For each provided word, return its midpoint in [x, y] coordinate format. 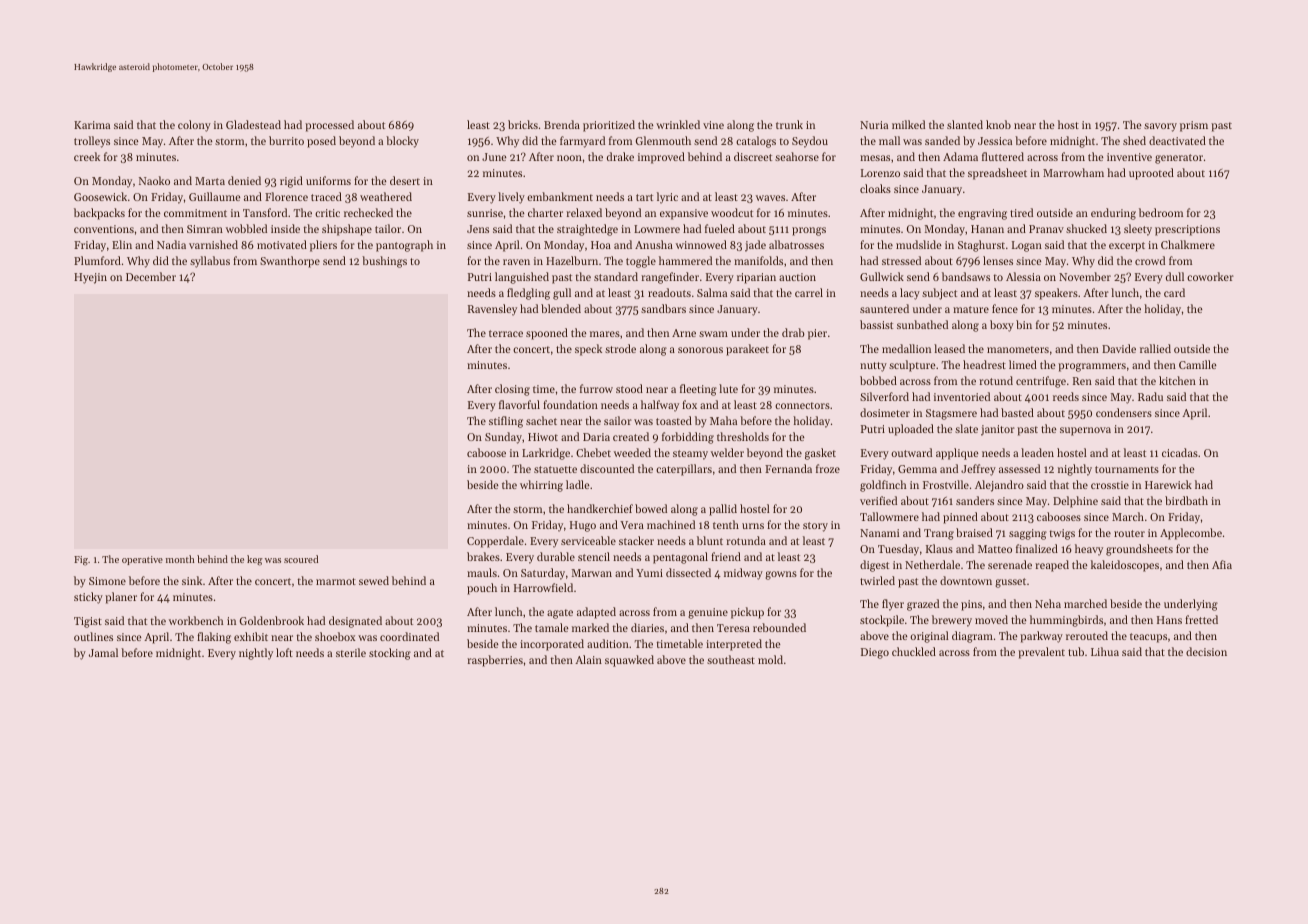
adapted [596, 613]
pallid [723, 510]
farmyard [582, 142]
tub [1076, 651]
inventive [1129, 157]
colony [194, 126]
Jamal [103, 652]
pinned [960, 518]
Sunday [503, 438]
